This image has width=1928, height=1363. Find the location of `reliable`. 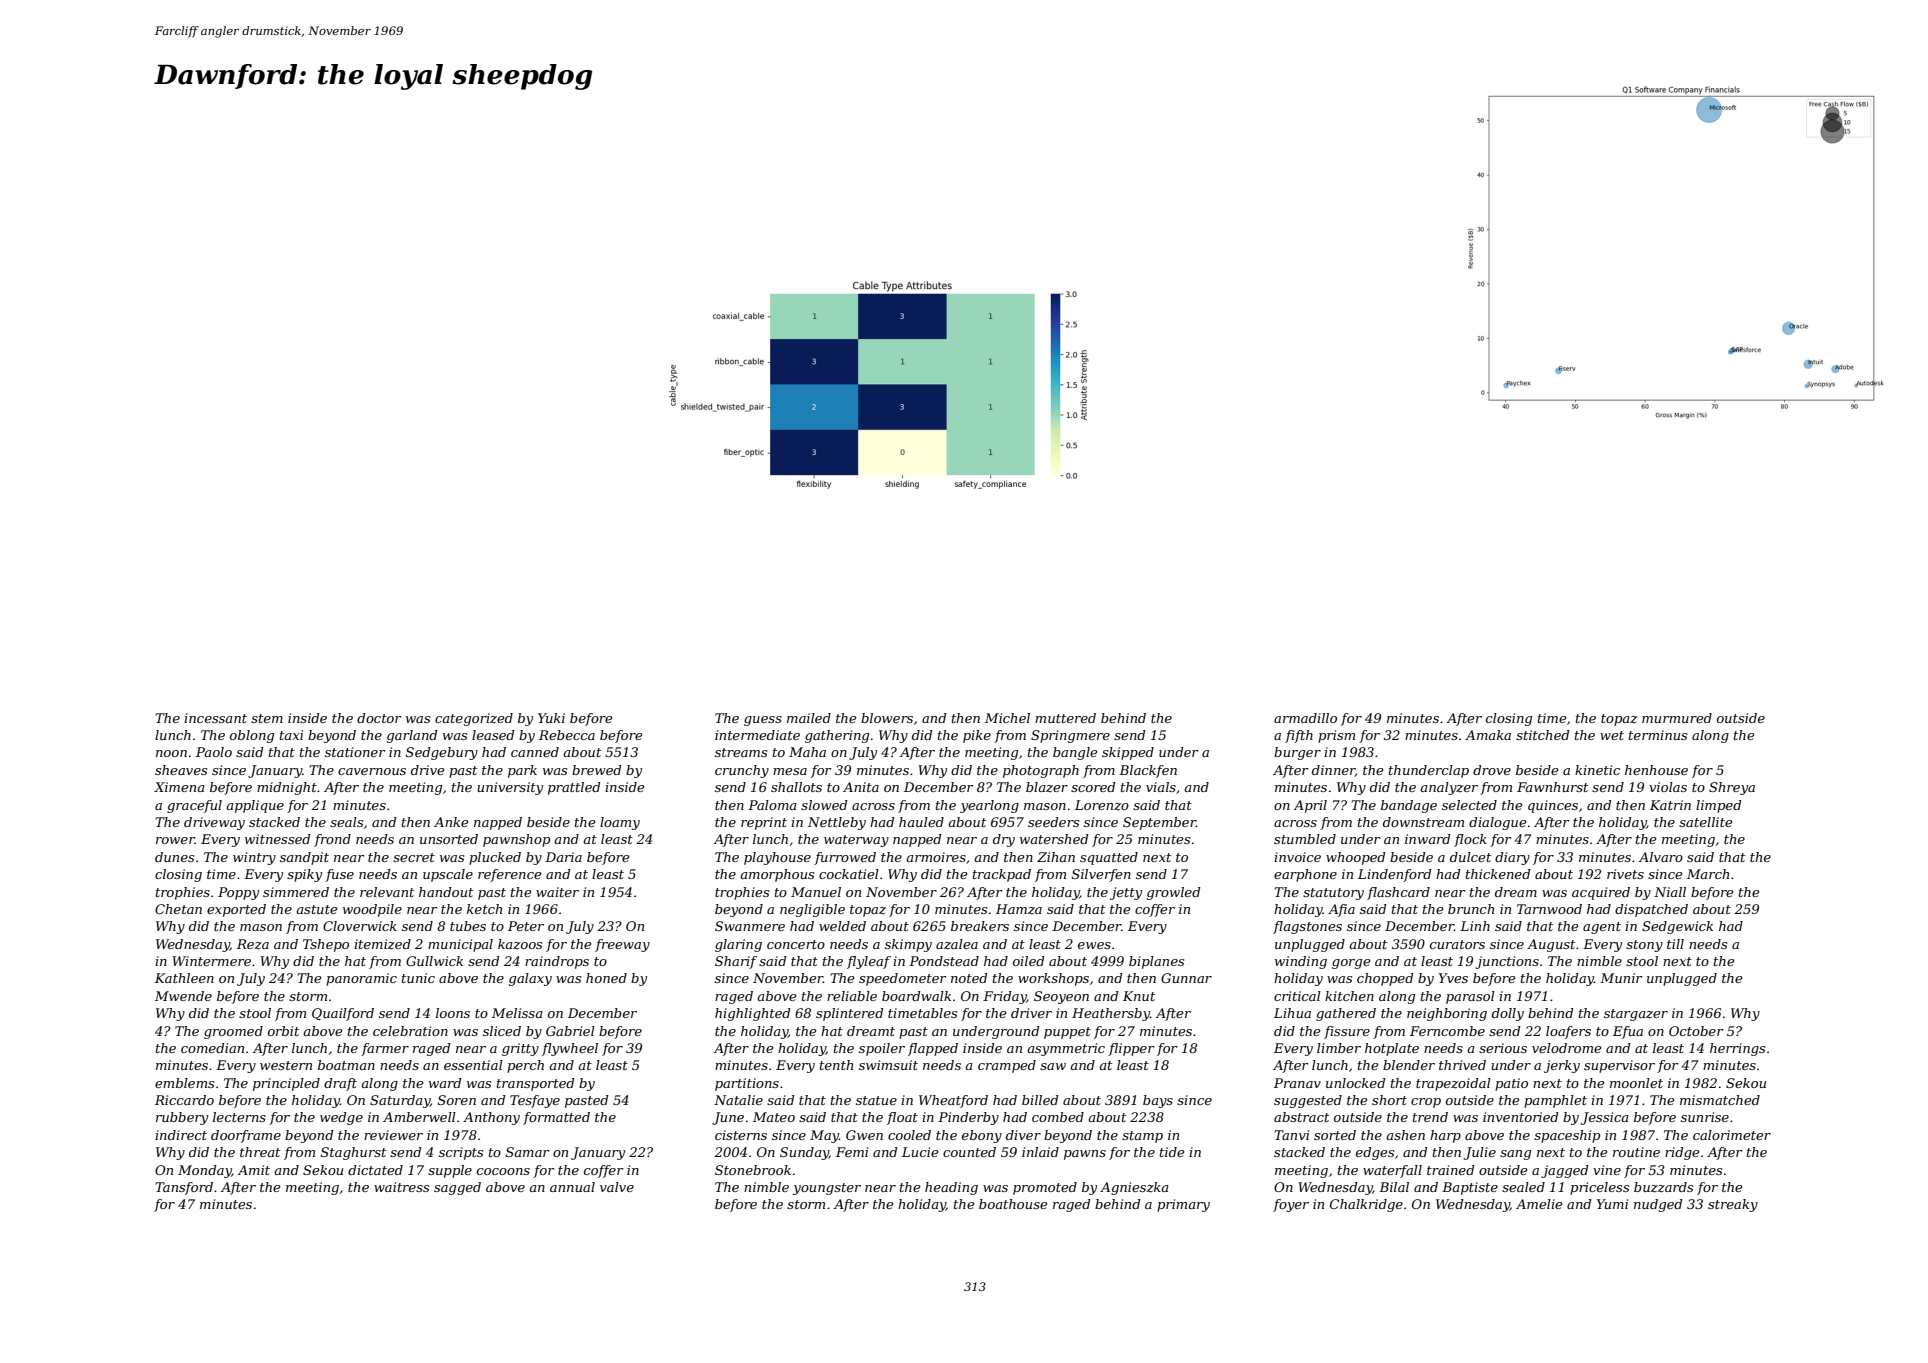

reliable is located at coordinates (852, 996).
